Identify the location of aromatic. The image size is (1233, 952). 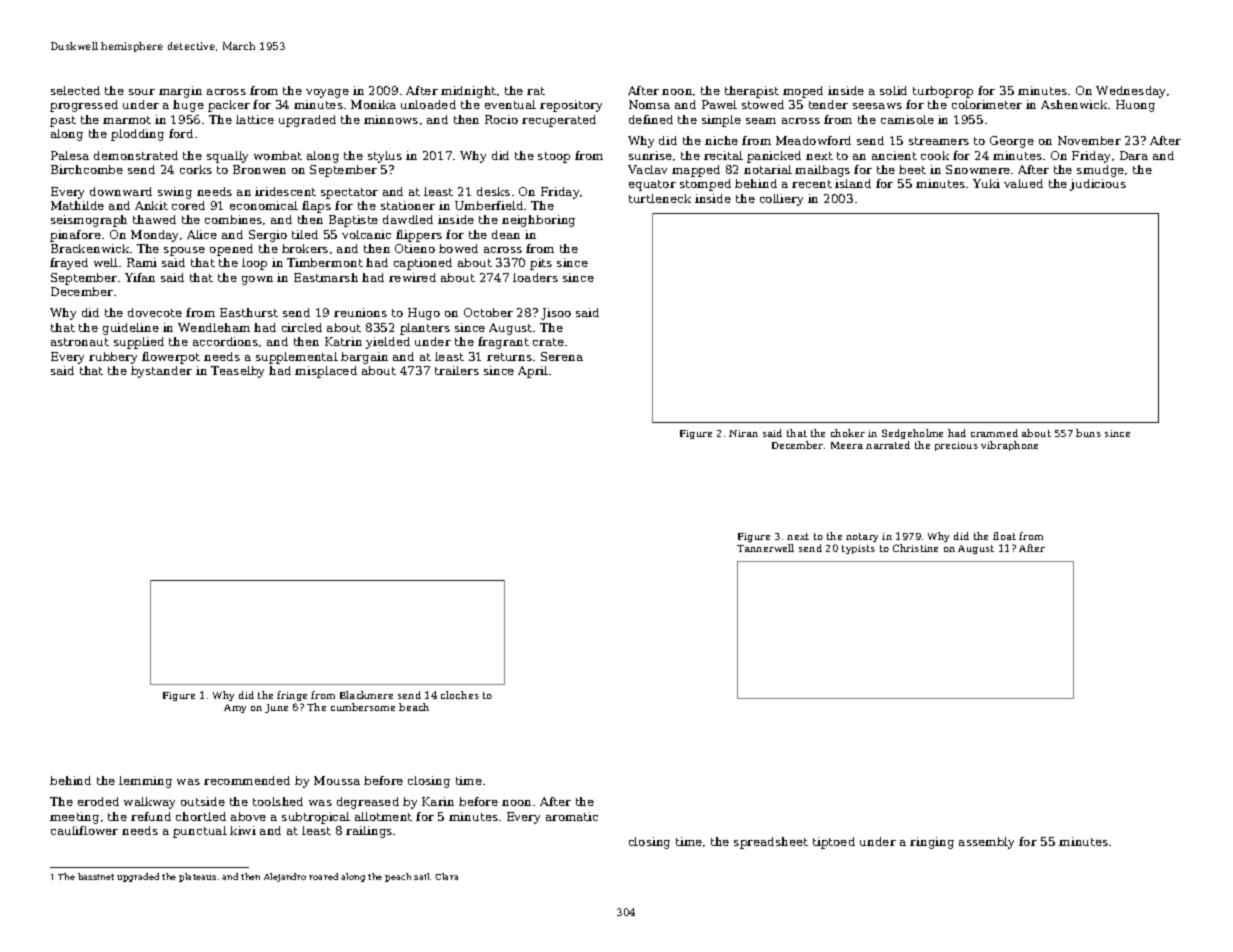
(572, 816).
